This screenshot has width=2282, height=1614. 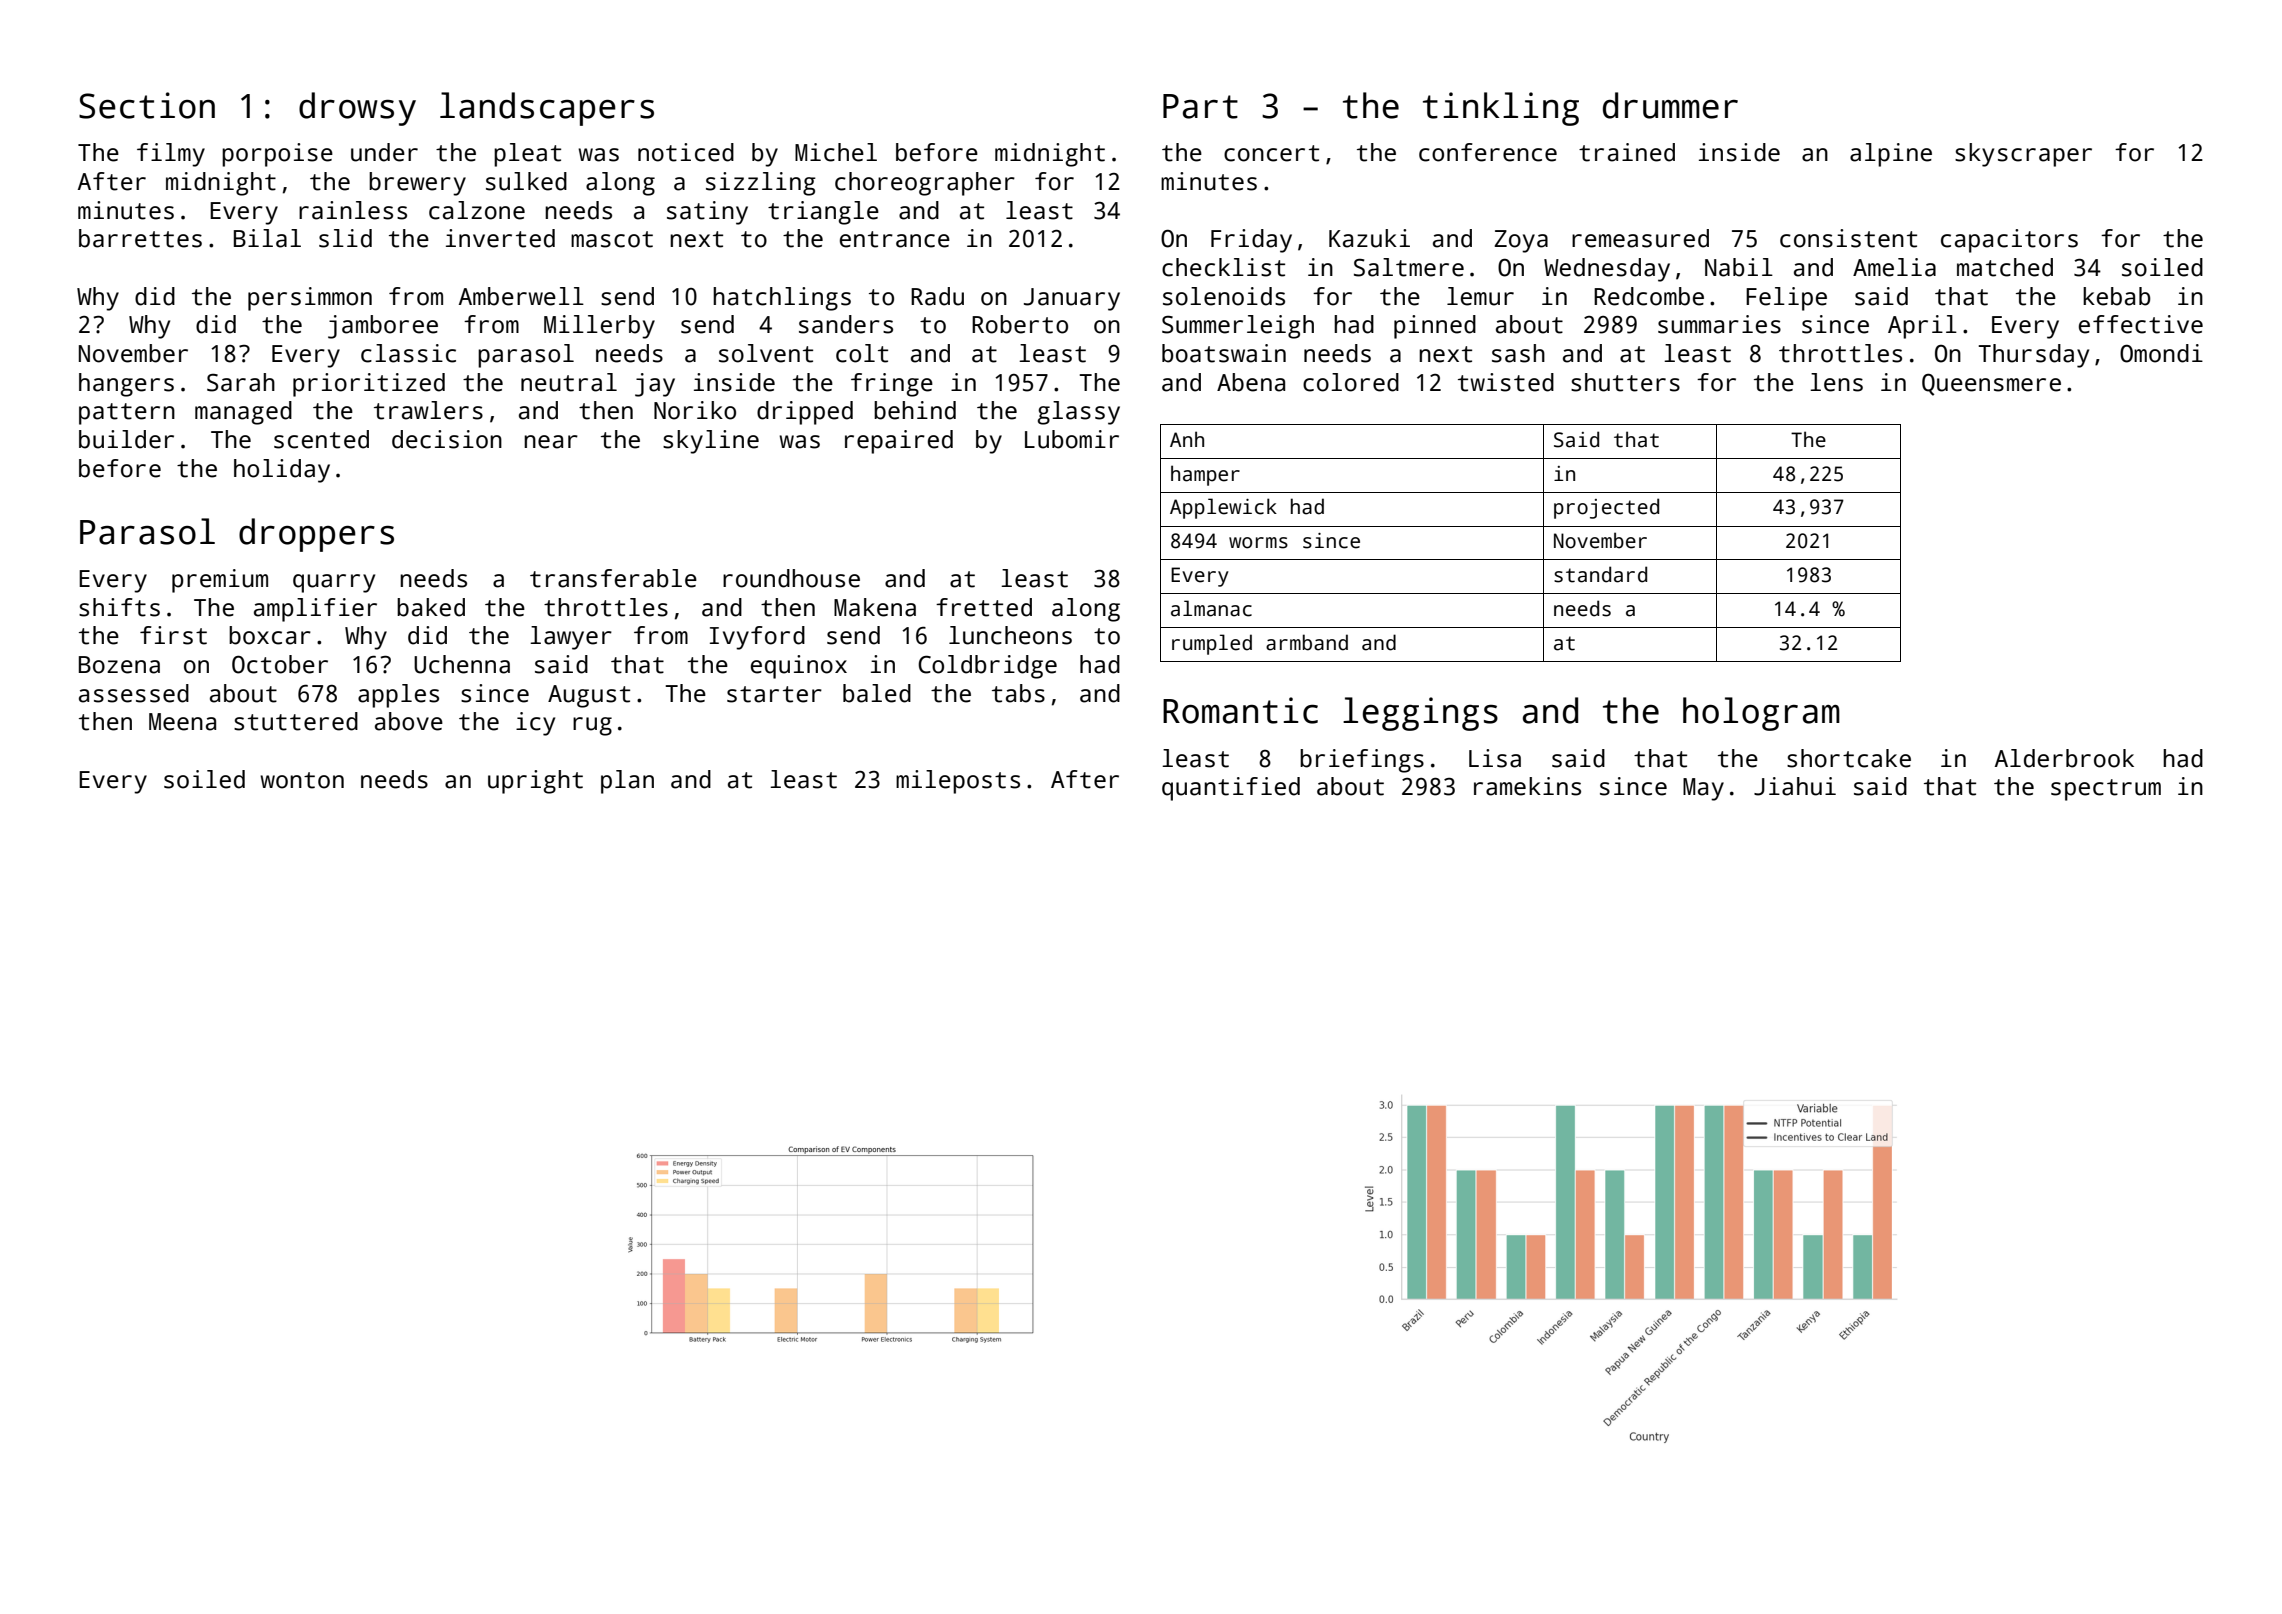 I want to click on boatswain, so click(x=1224, y=353).
